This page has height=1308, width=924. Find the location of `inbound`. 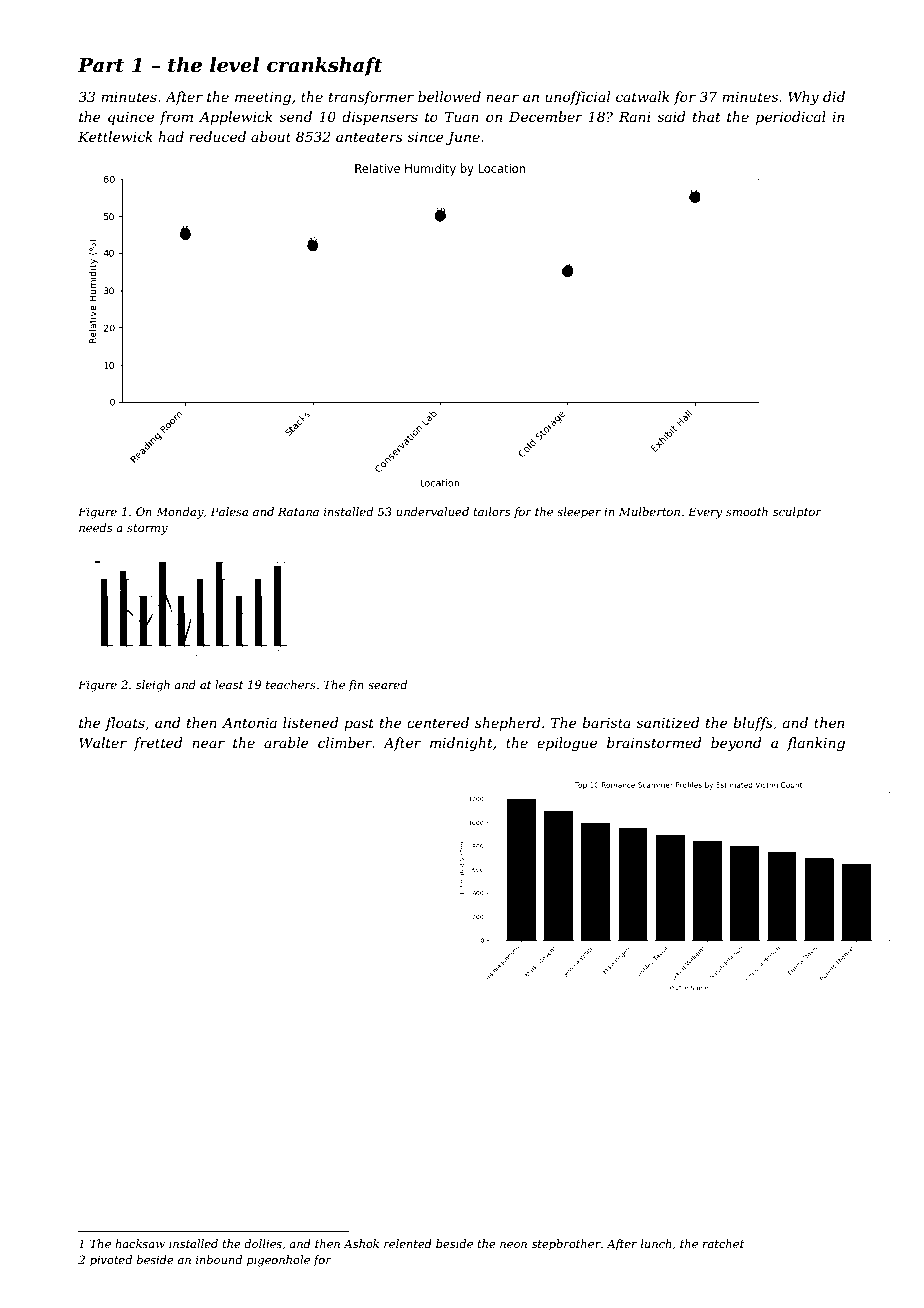

inbound is located at coordinates (219, 1259).
